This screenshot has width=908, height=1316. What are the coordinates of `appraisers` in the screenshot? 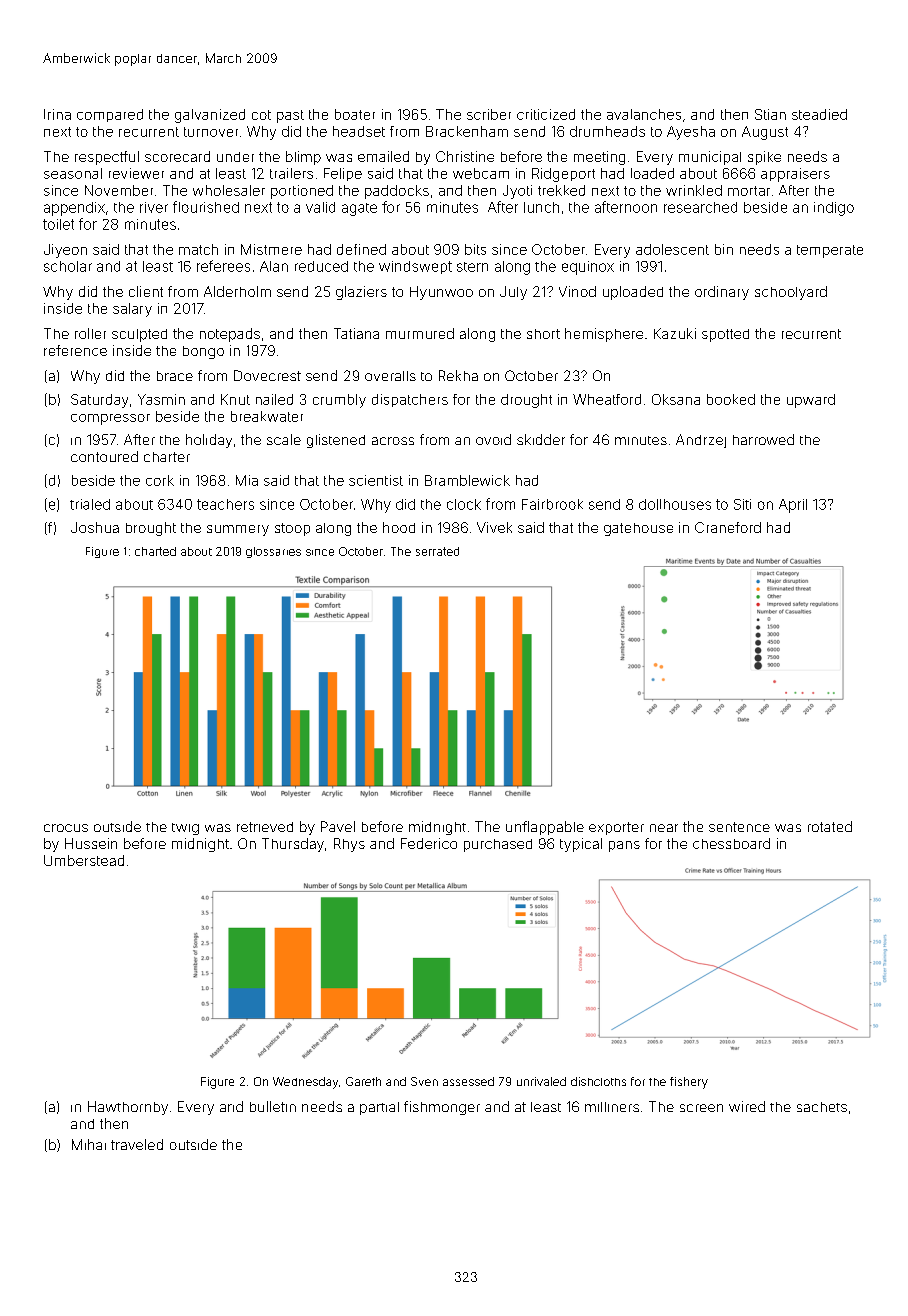 It's located at (795, 175).
